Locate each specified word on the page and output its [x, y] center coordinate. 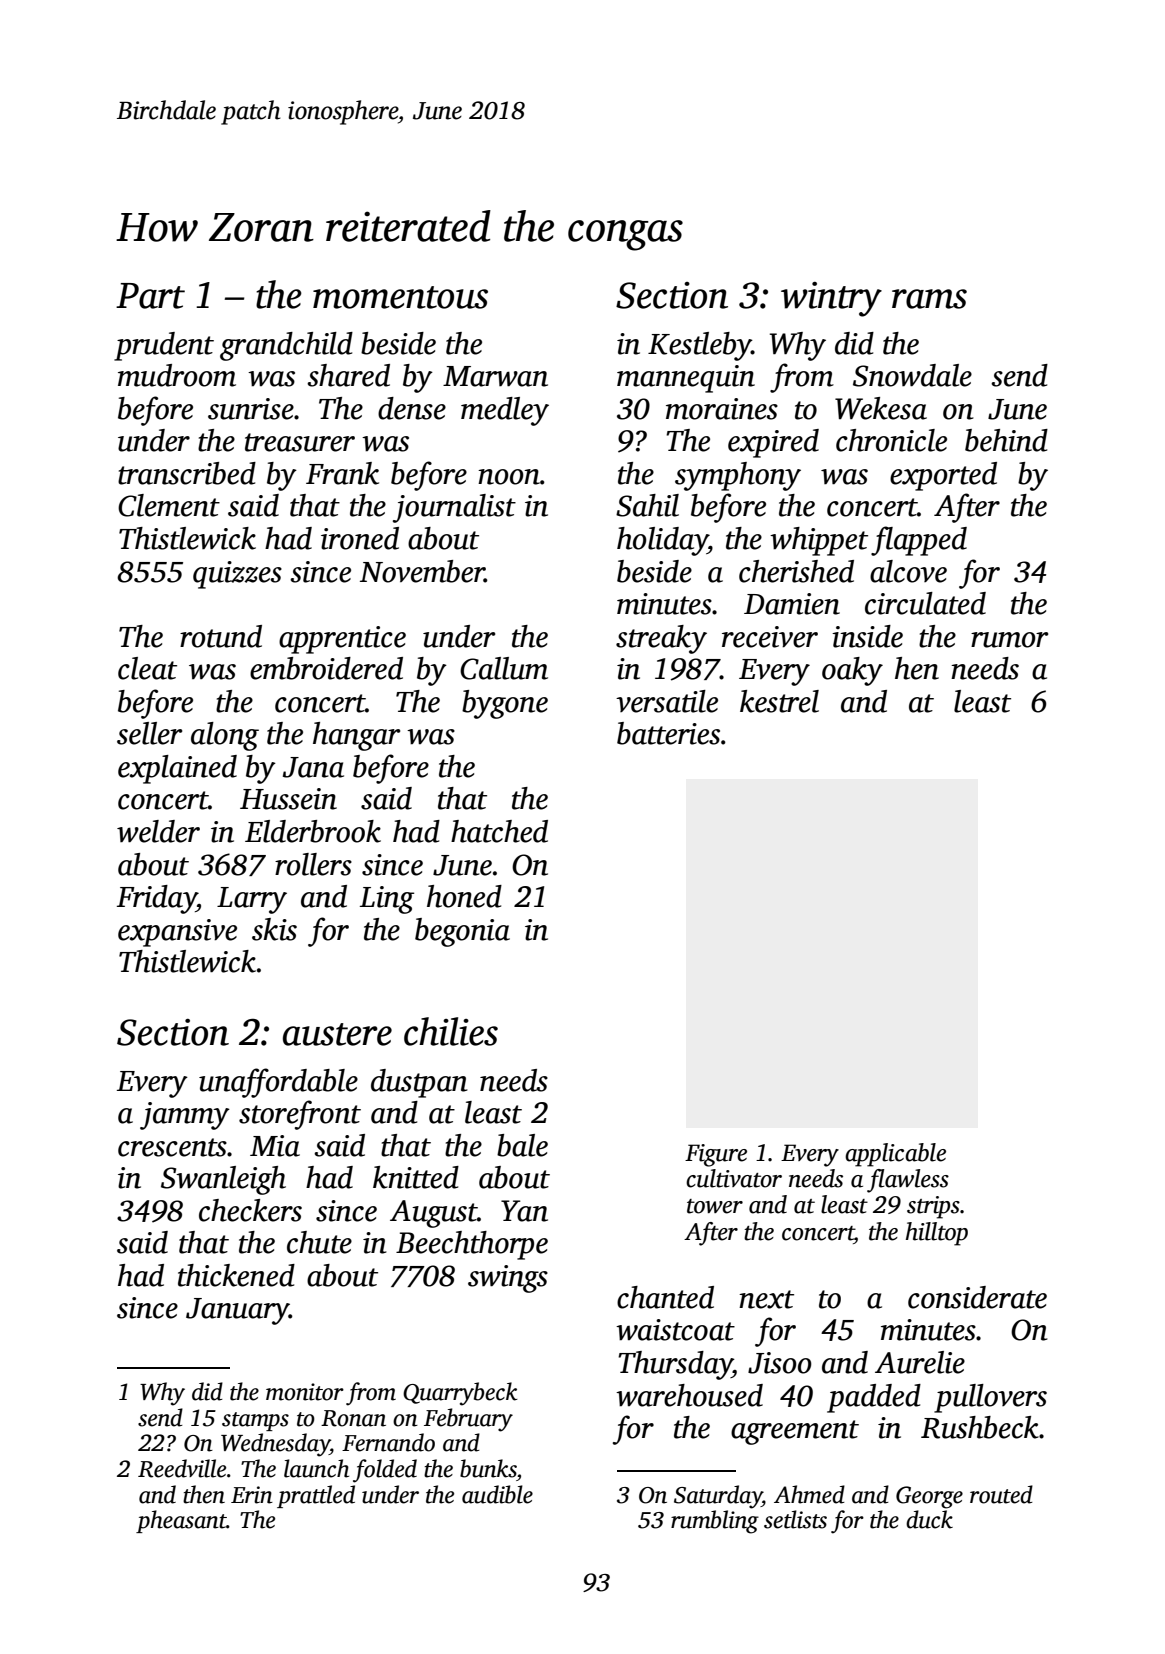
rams [929, 299]
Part [150, 296]
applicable [895, 1155]
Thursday [675, 1365]
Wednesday [275, 1445]
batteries [668, 733]
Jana [313, 767]
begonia [462, 932]
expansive [177, 933]
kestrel [779, 701]
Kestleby [700, 346]
